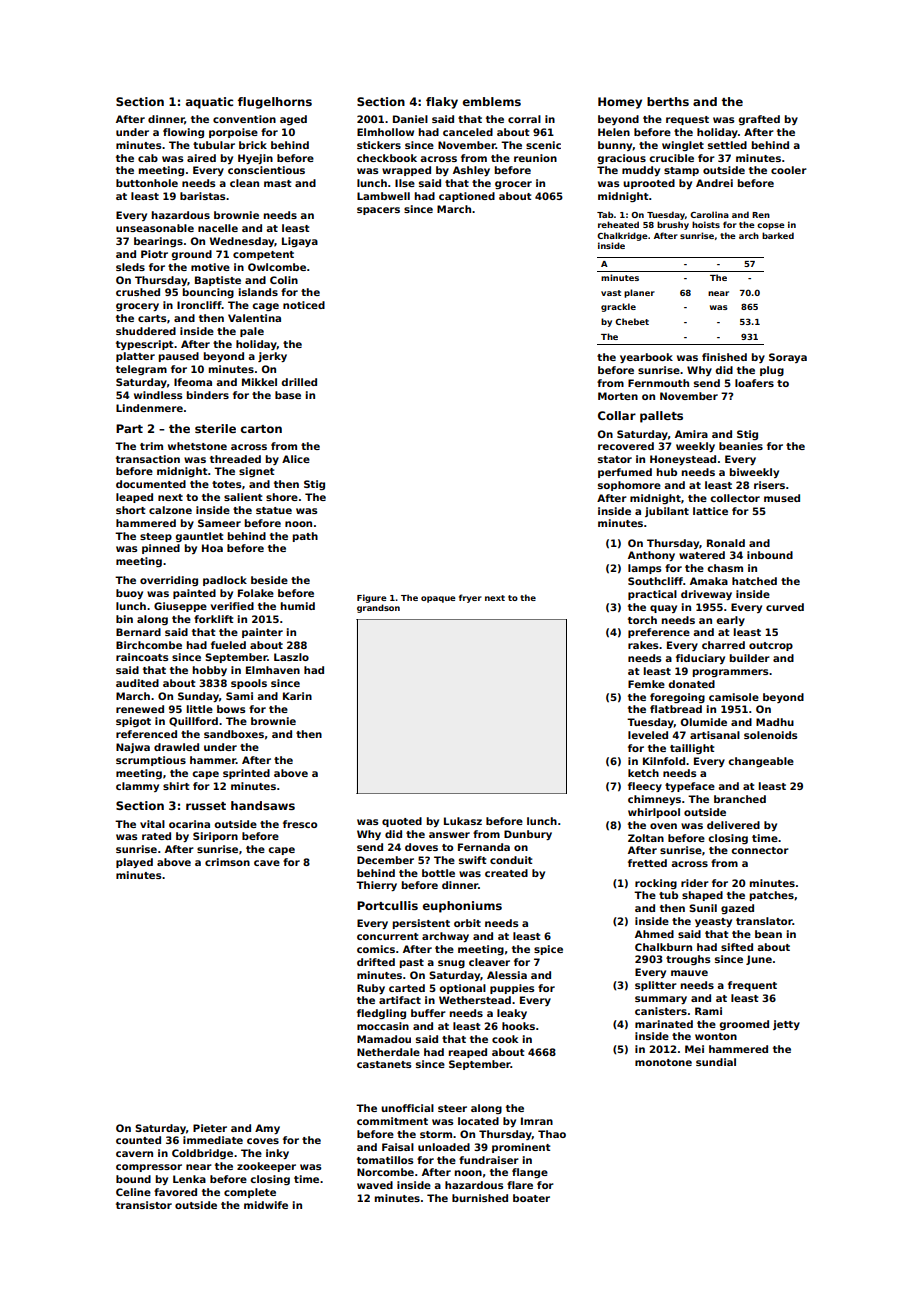  Describe the element at coordinates (183, 133) in the screenshot. I see `flowing` at that location.
